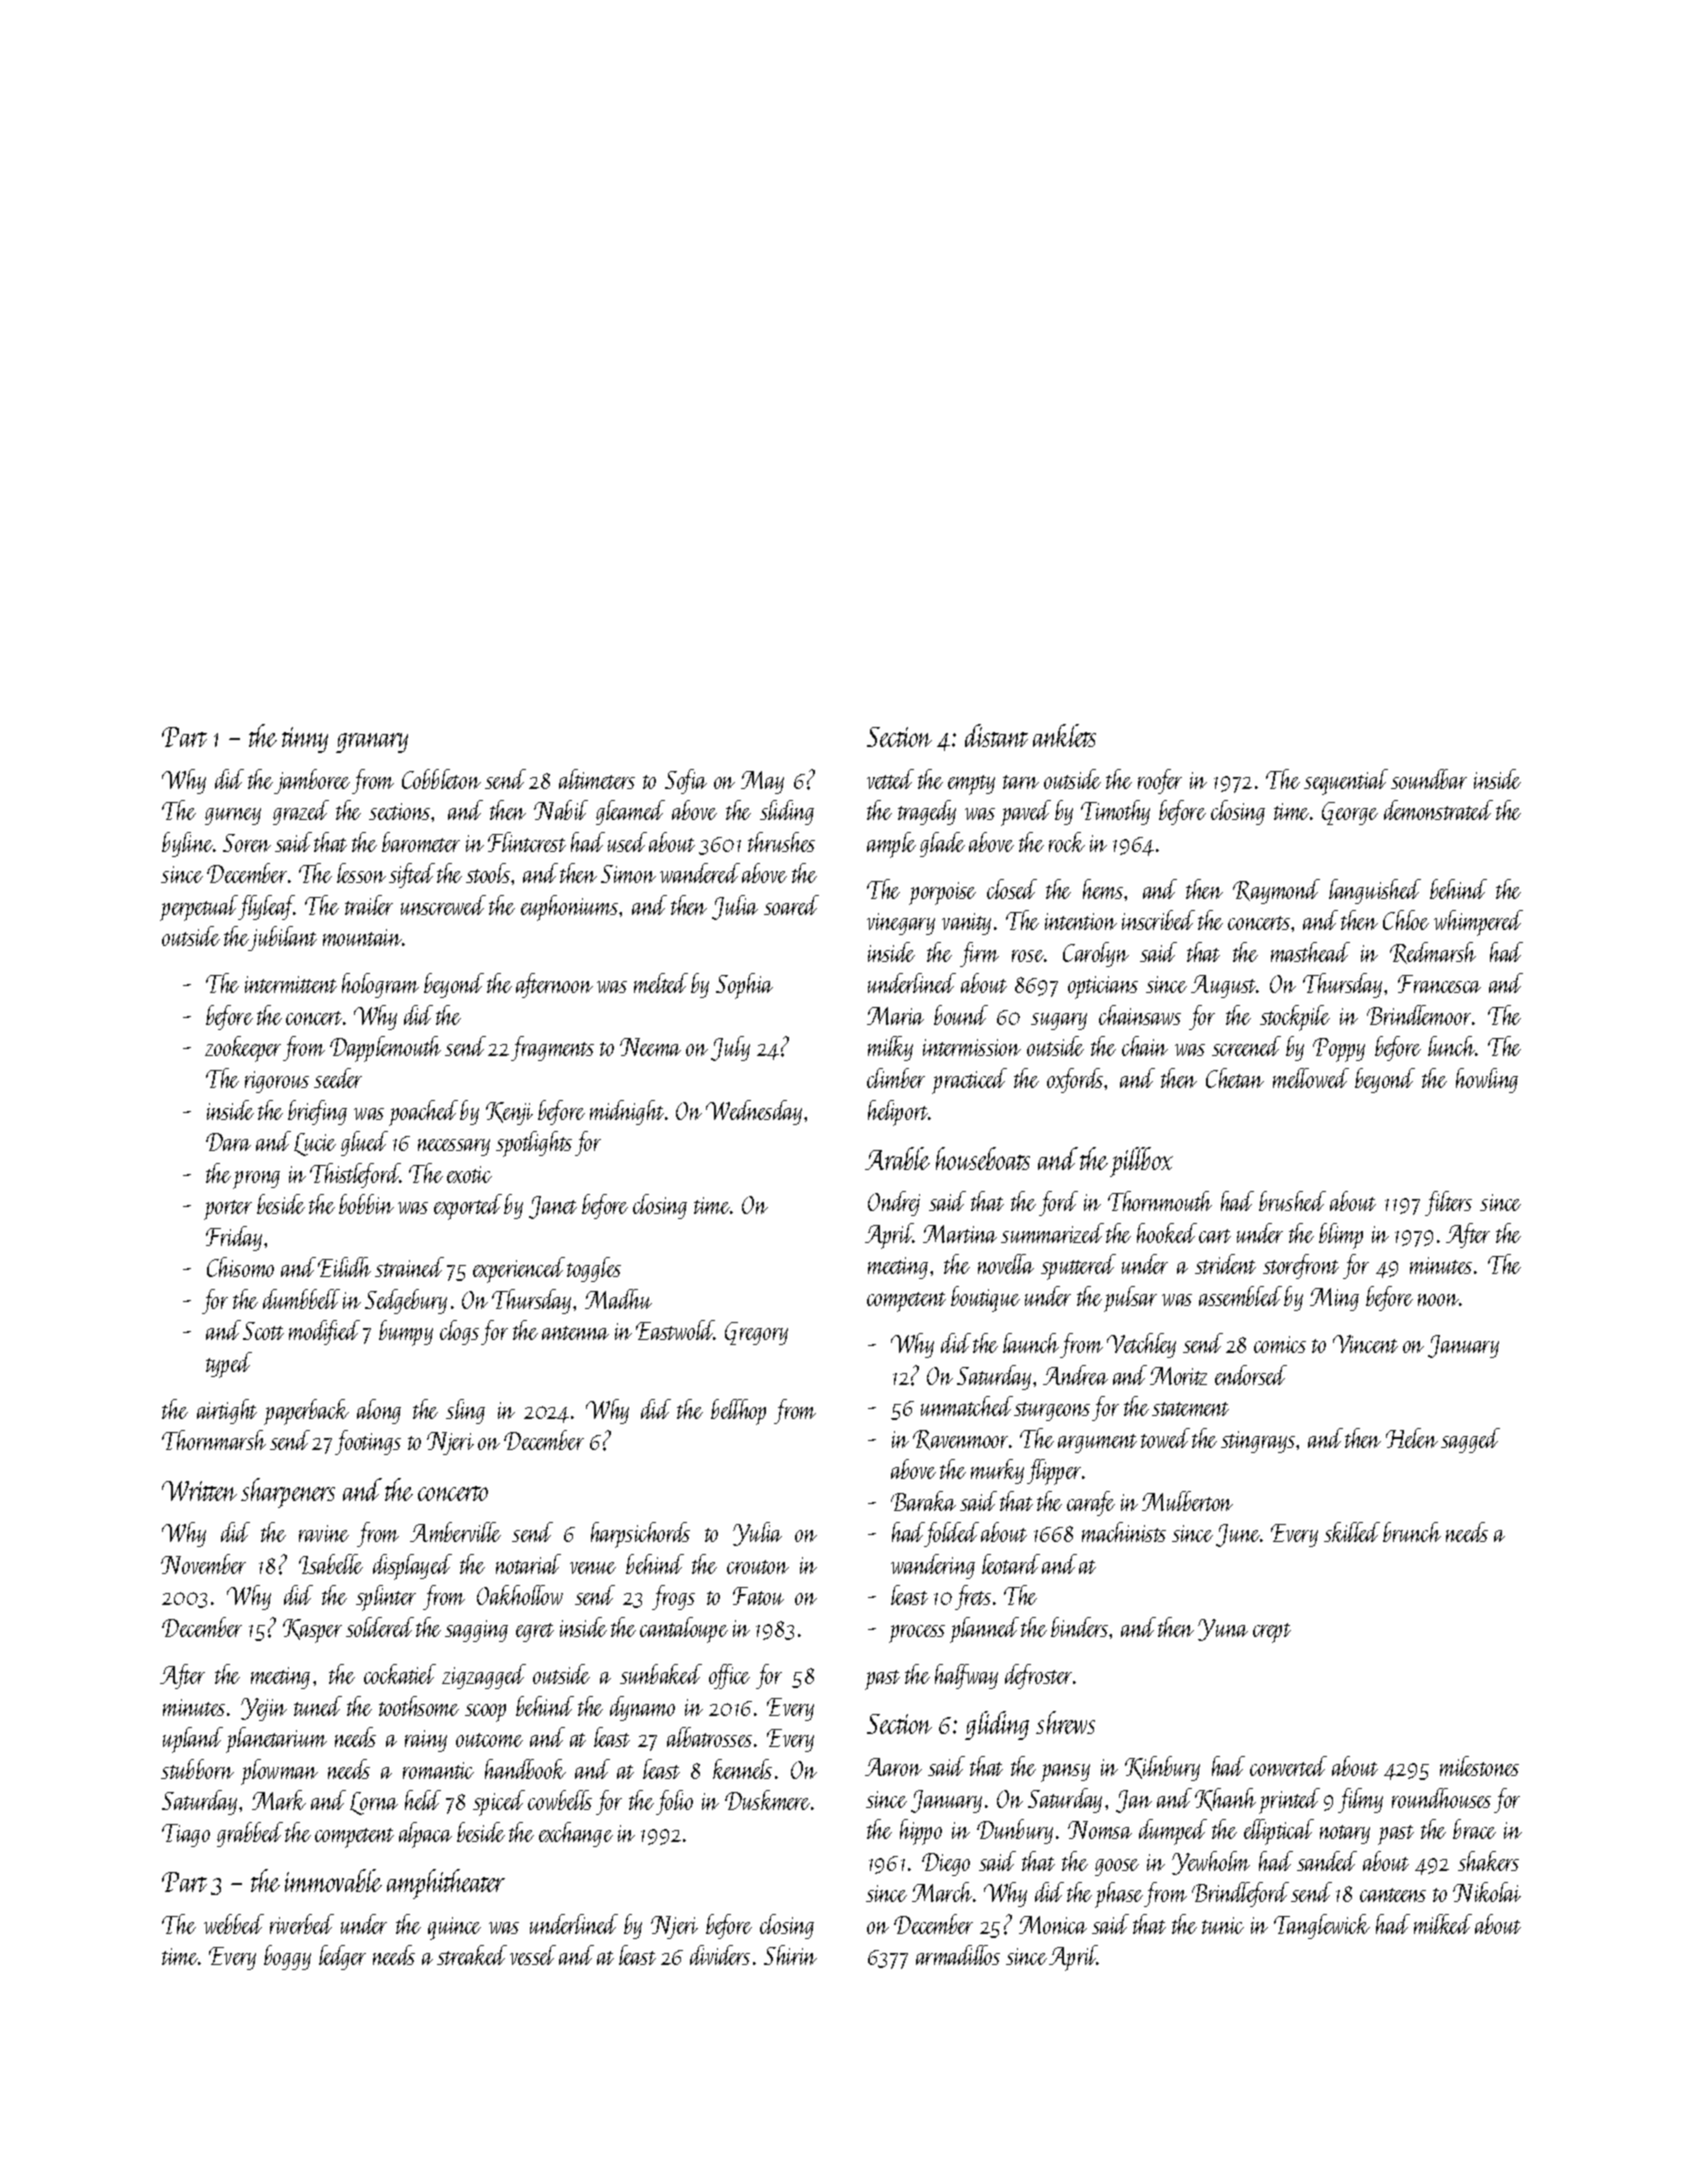 Image resolution: width=1683 pixels, height=2178 pixels. I want to click on lesson, so click(361, 873).
